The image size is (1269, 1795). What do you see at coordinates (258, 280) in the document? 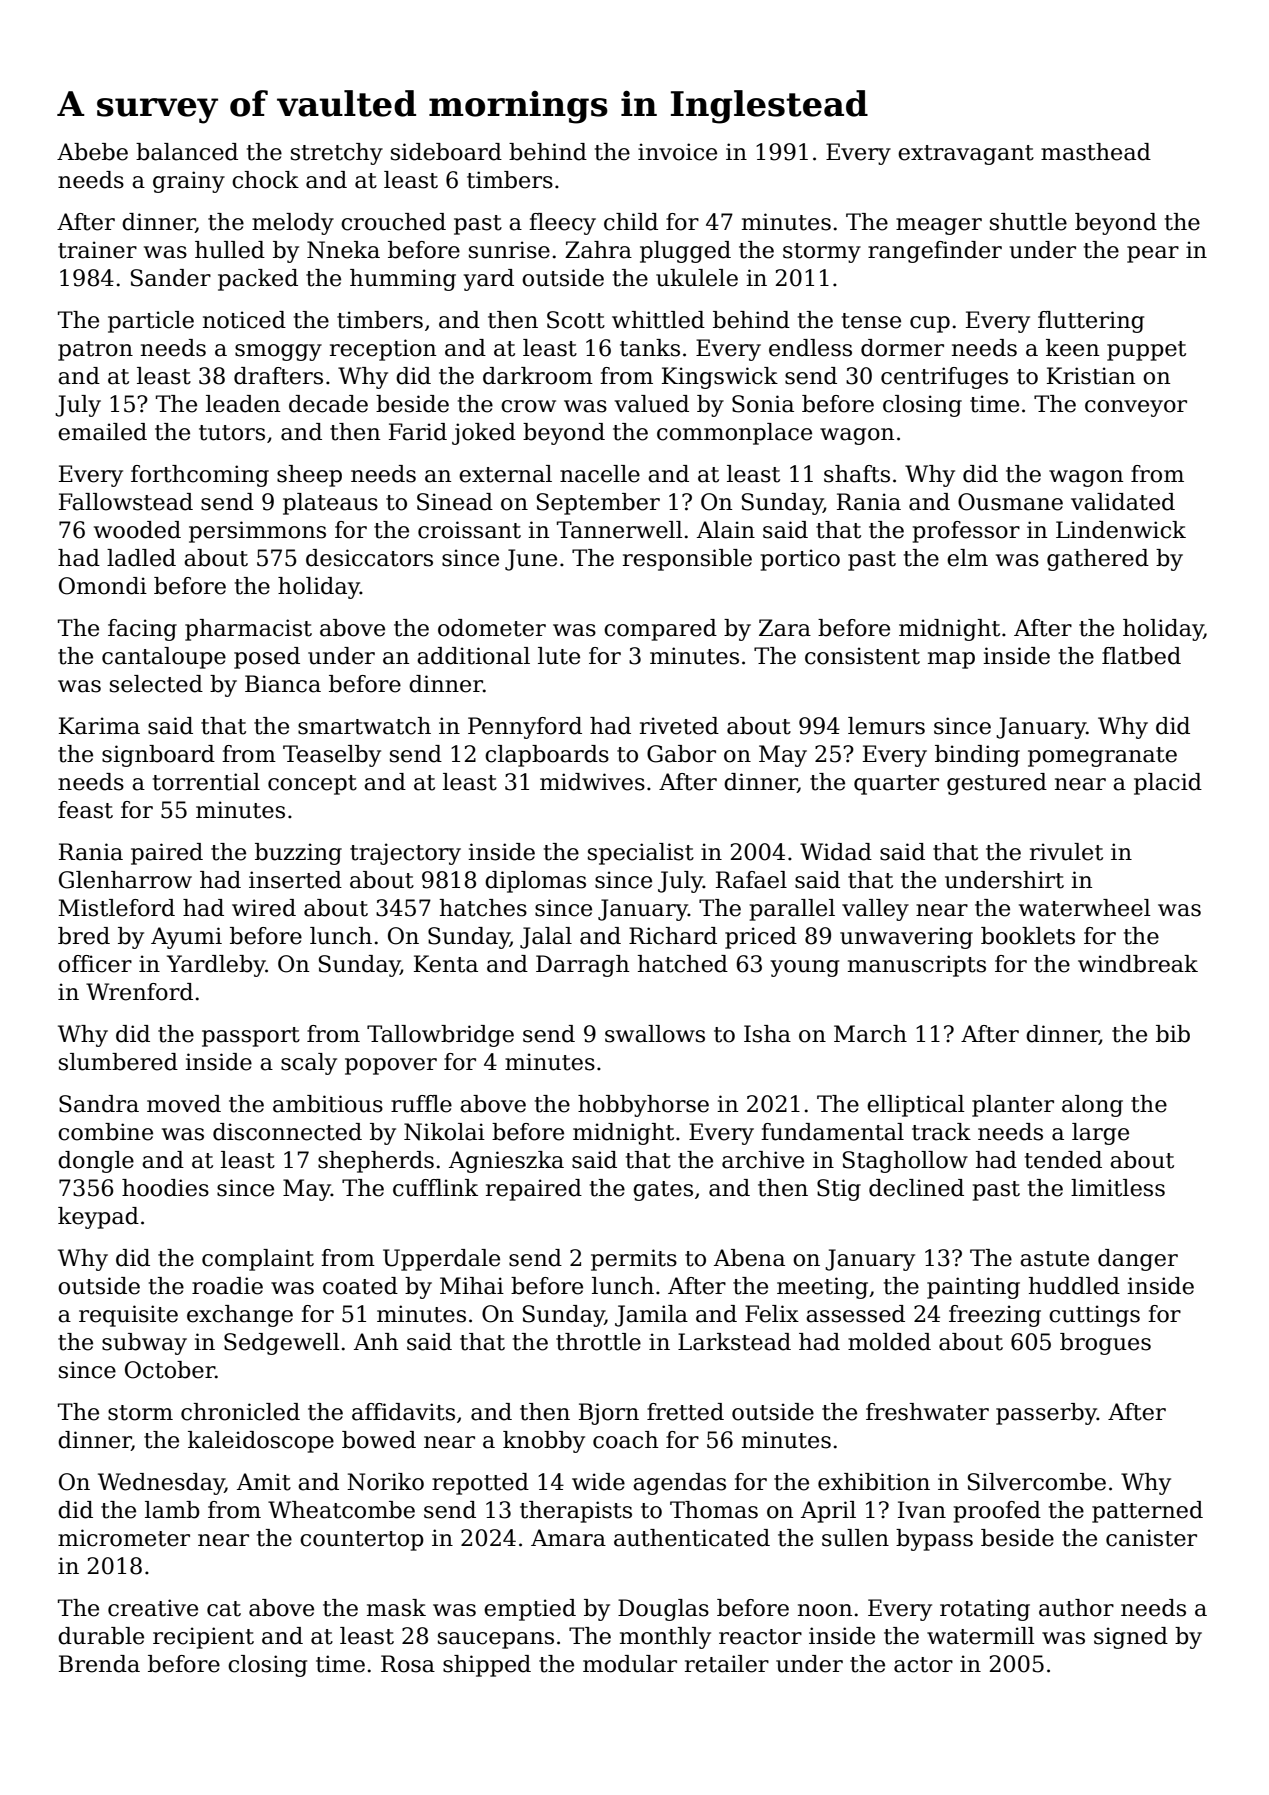
I see `packed` at bounding box center [258, 280].
